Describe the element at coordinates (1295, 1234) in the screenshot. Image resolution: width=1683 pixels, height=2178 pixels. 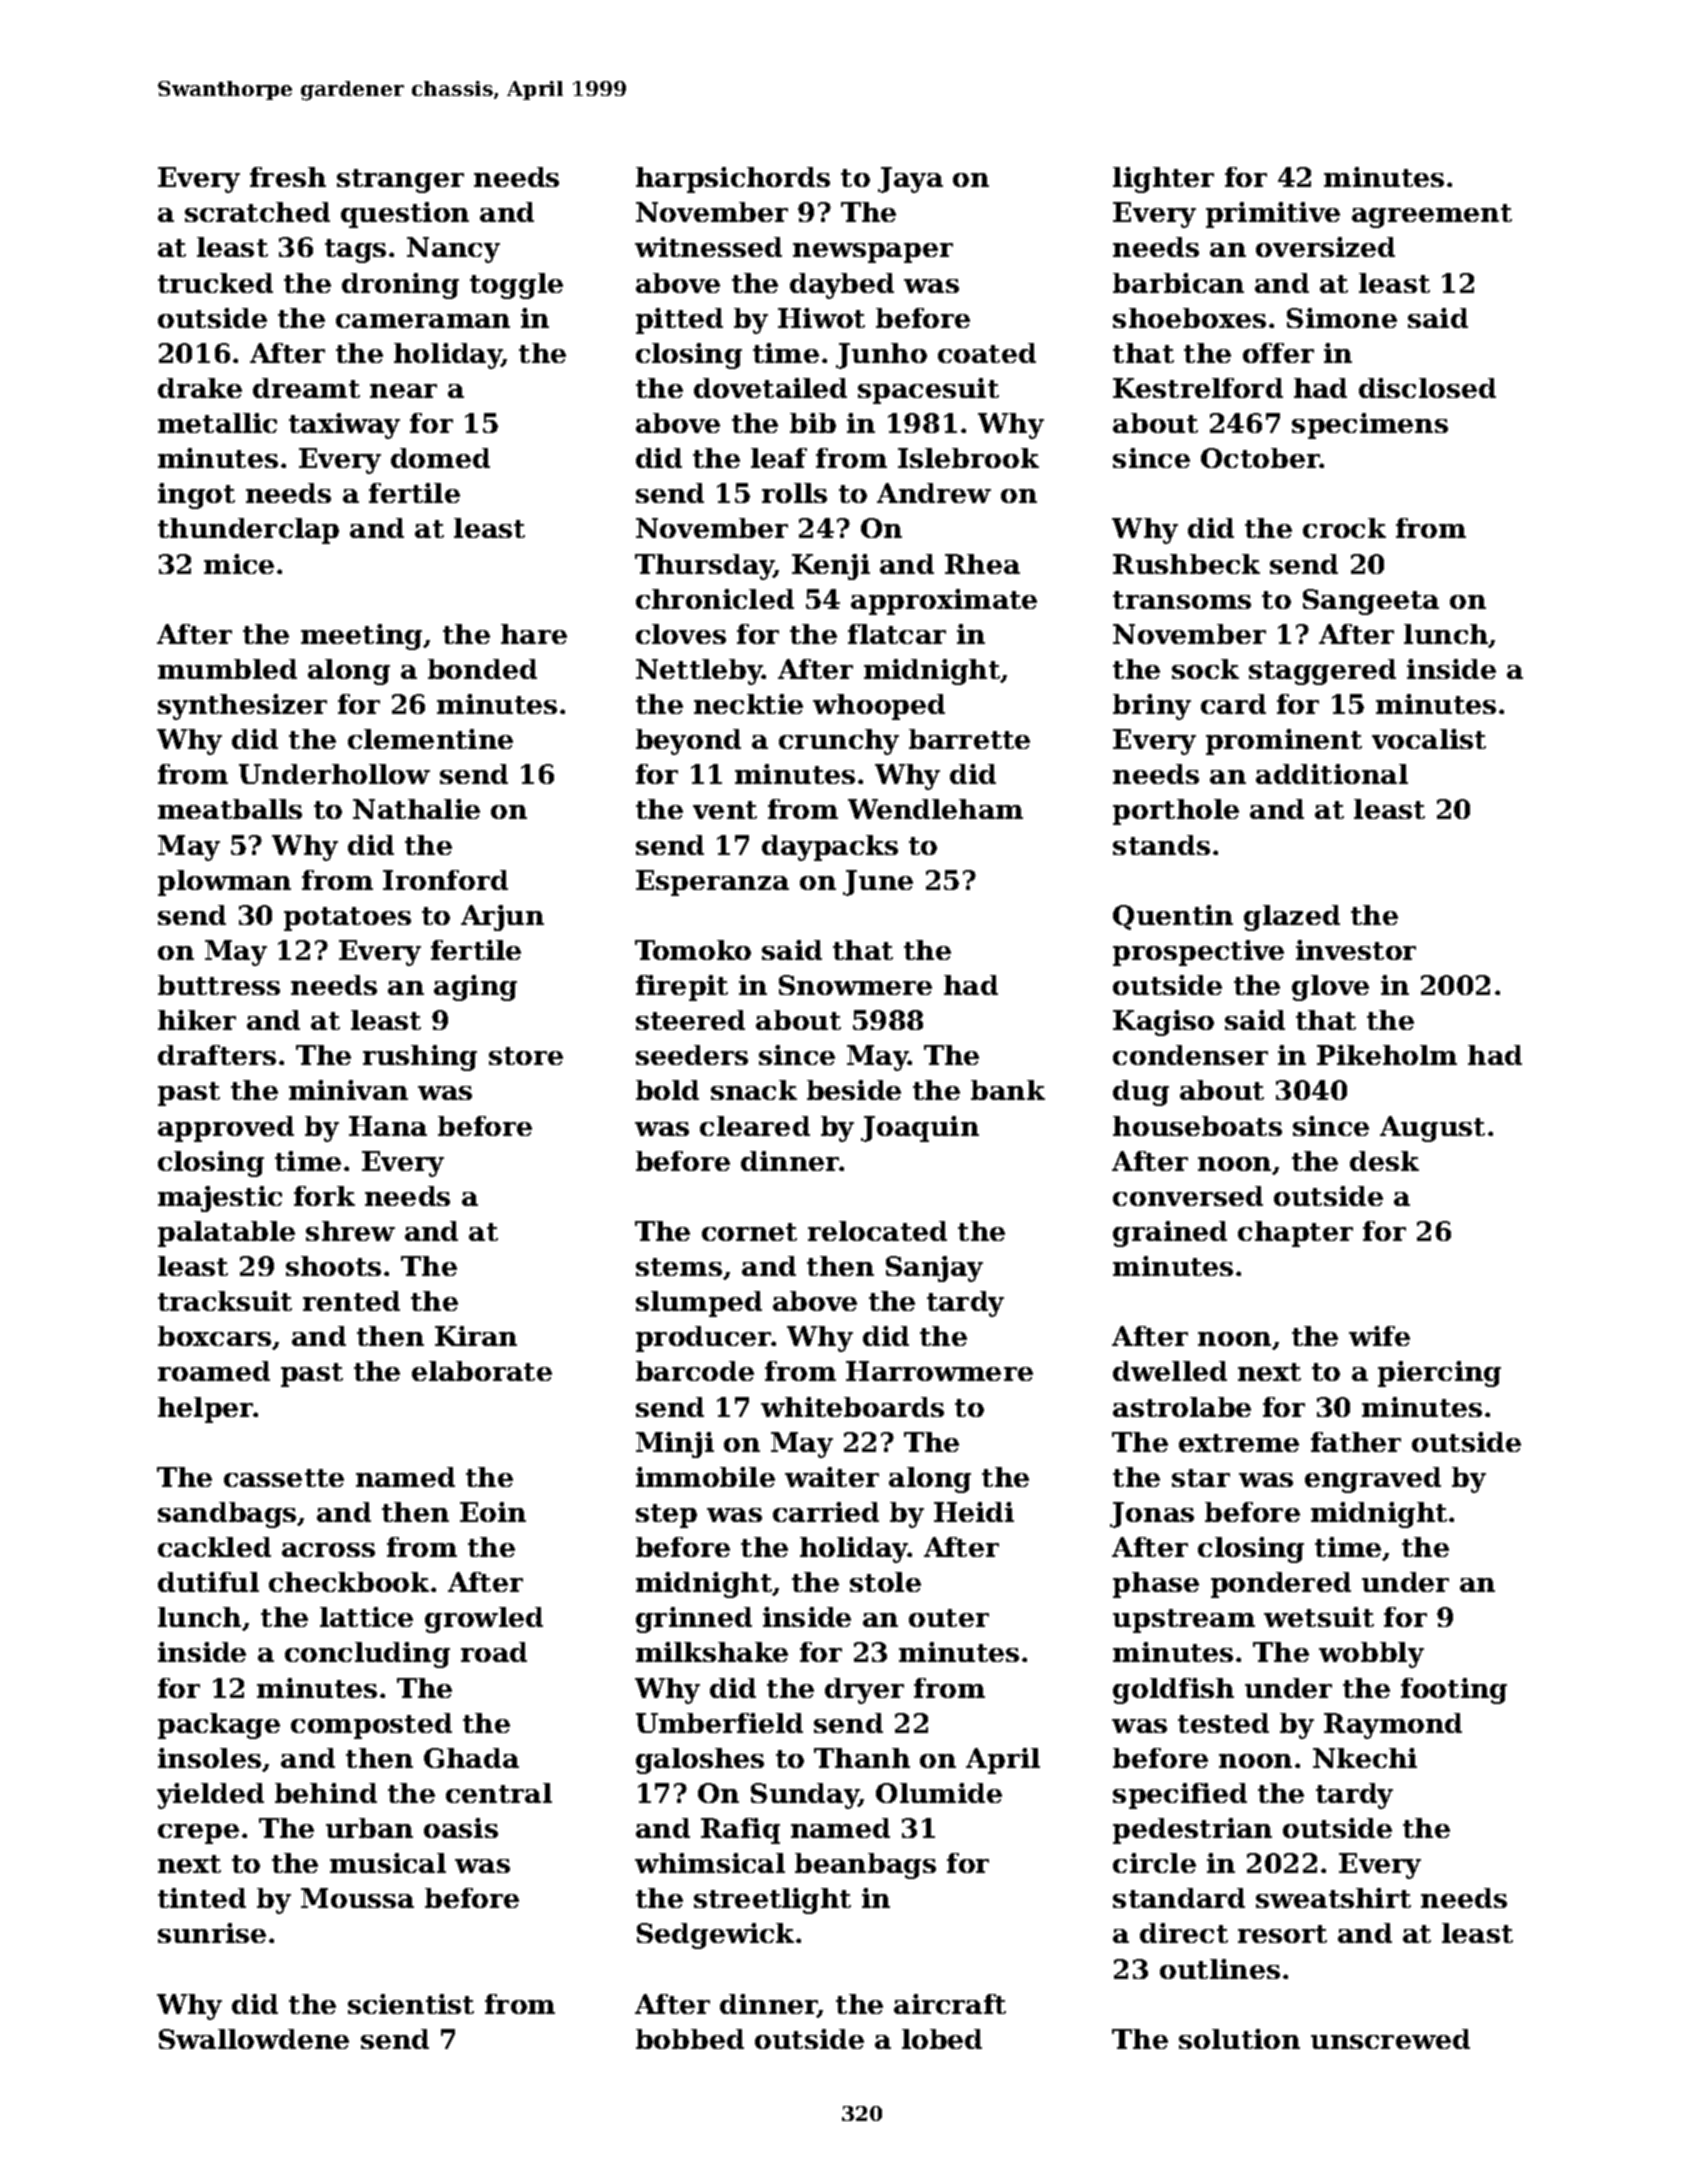
I see `chapter` at that location.
